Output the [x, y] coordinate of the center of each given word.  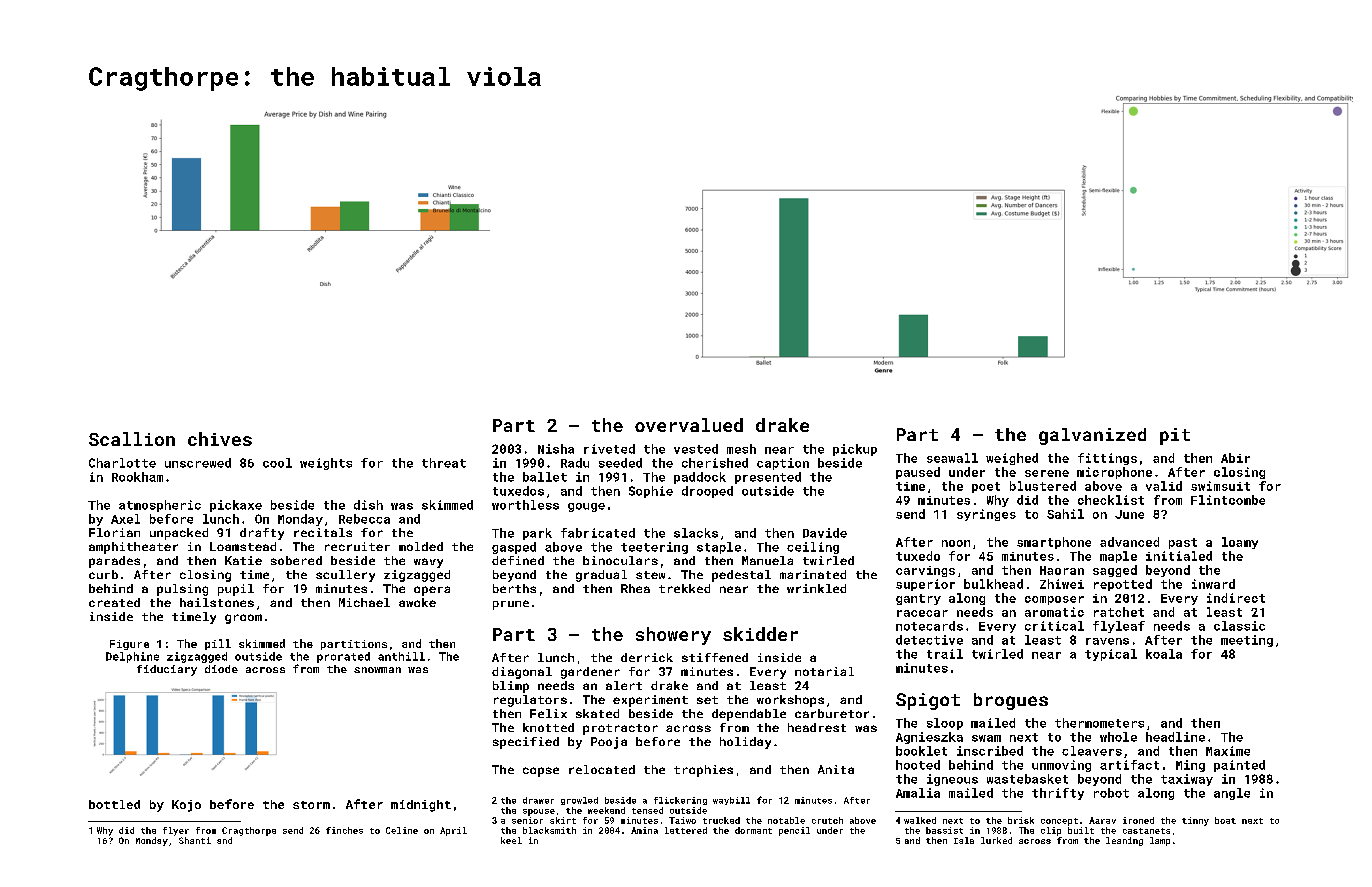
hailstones [217, 602]
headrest [817, 727]
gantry [918, 599]
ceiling [813, 548]
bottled [114, 804]
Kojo [186, 806]
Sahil [1065, 514]
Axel [125, 519]
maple [1118, 557]
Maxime [1228, 751]
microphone [1114, 473]
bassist [944, 830]
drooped [707, 492]
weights [326, 464]
